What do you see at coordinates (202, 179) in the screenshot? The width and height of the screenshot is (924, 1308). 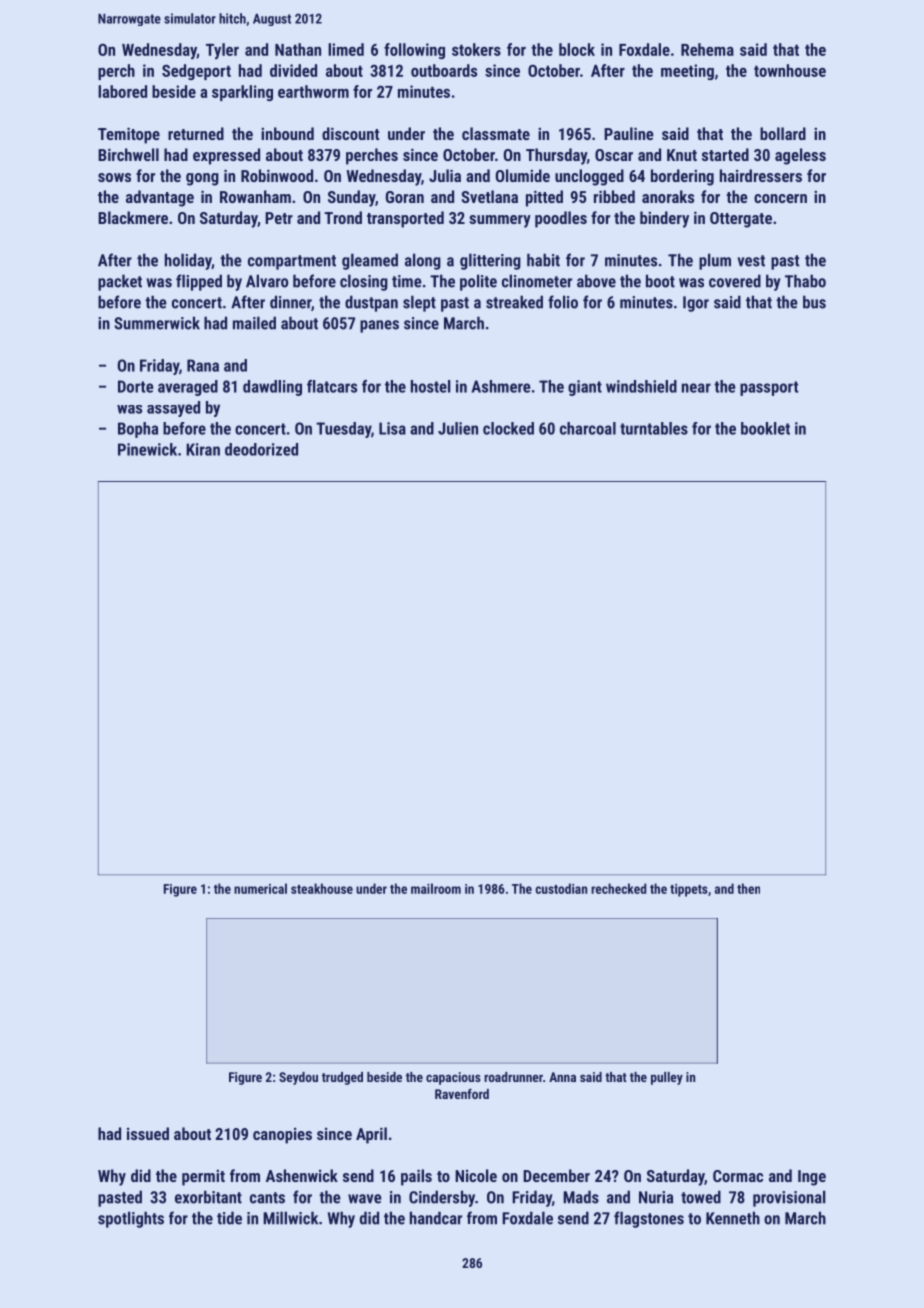 I see `gong` at bounding box center [202, 179].
